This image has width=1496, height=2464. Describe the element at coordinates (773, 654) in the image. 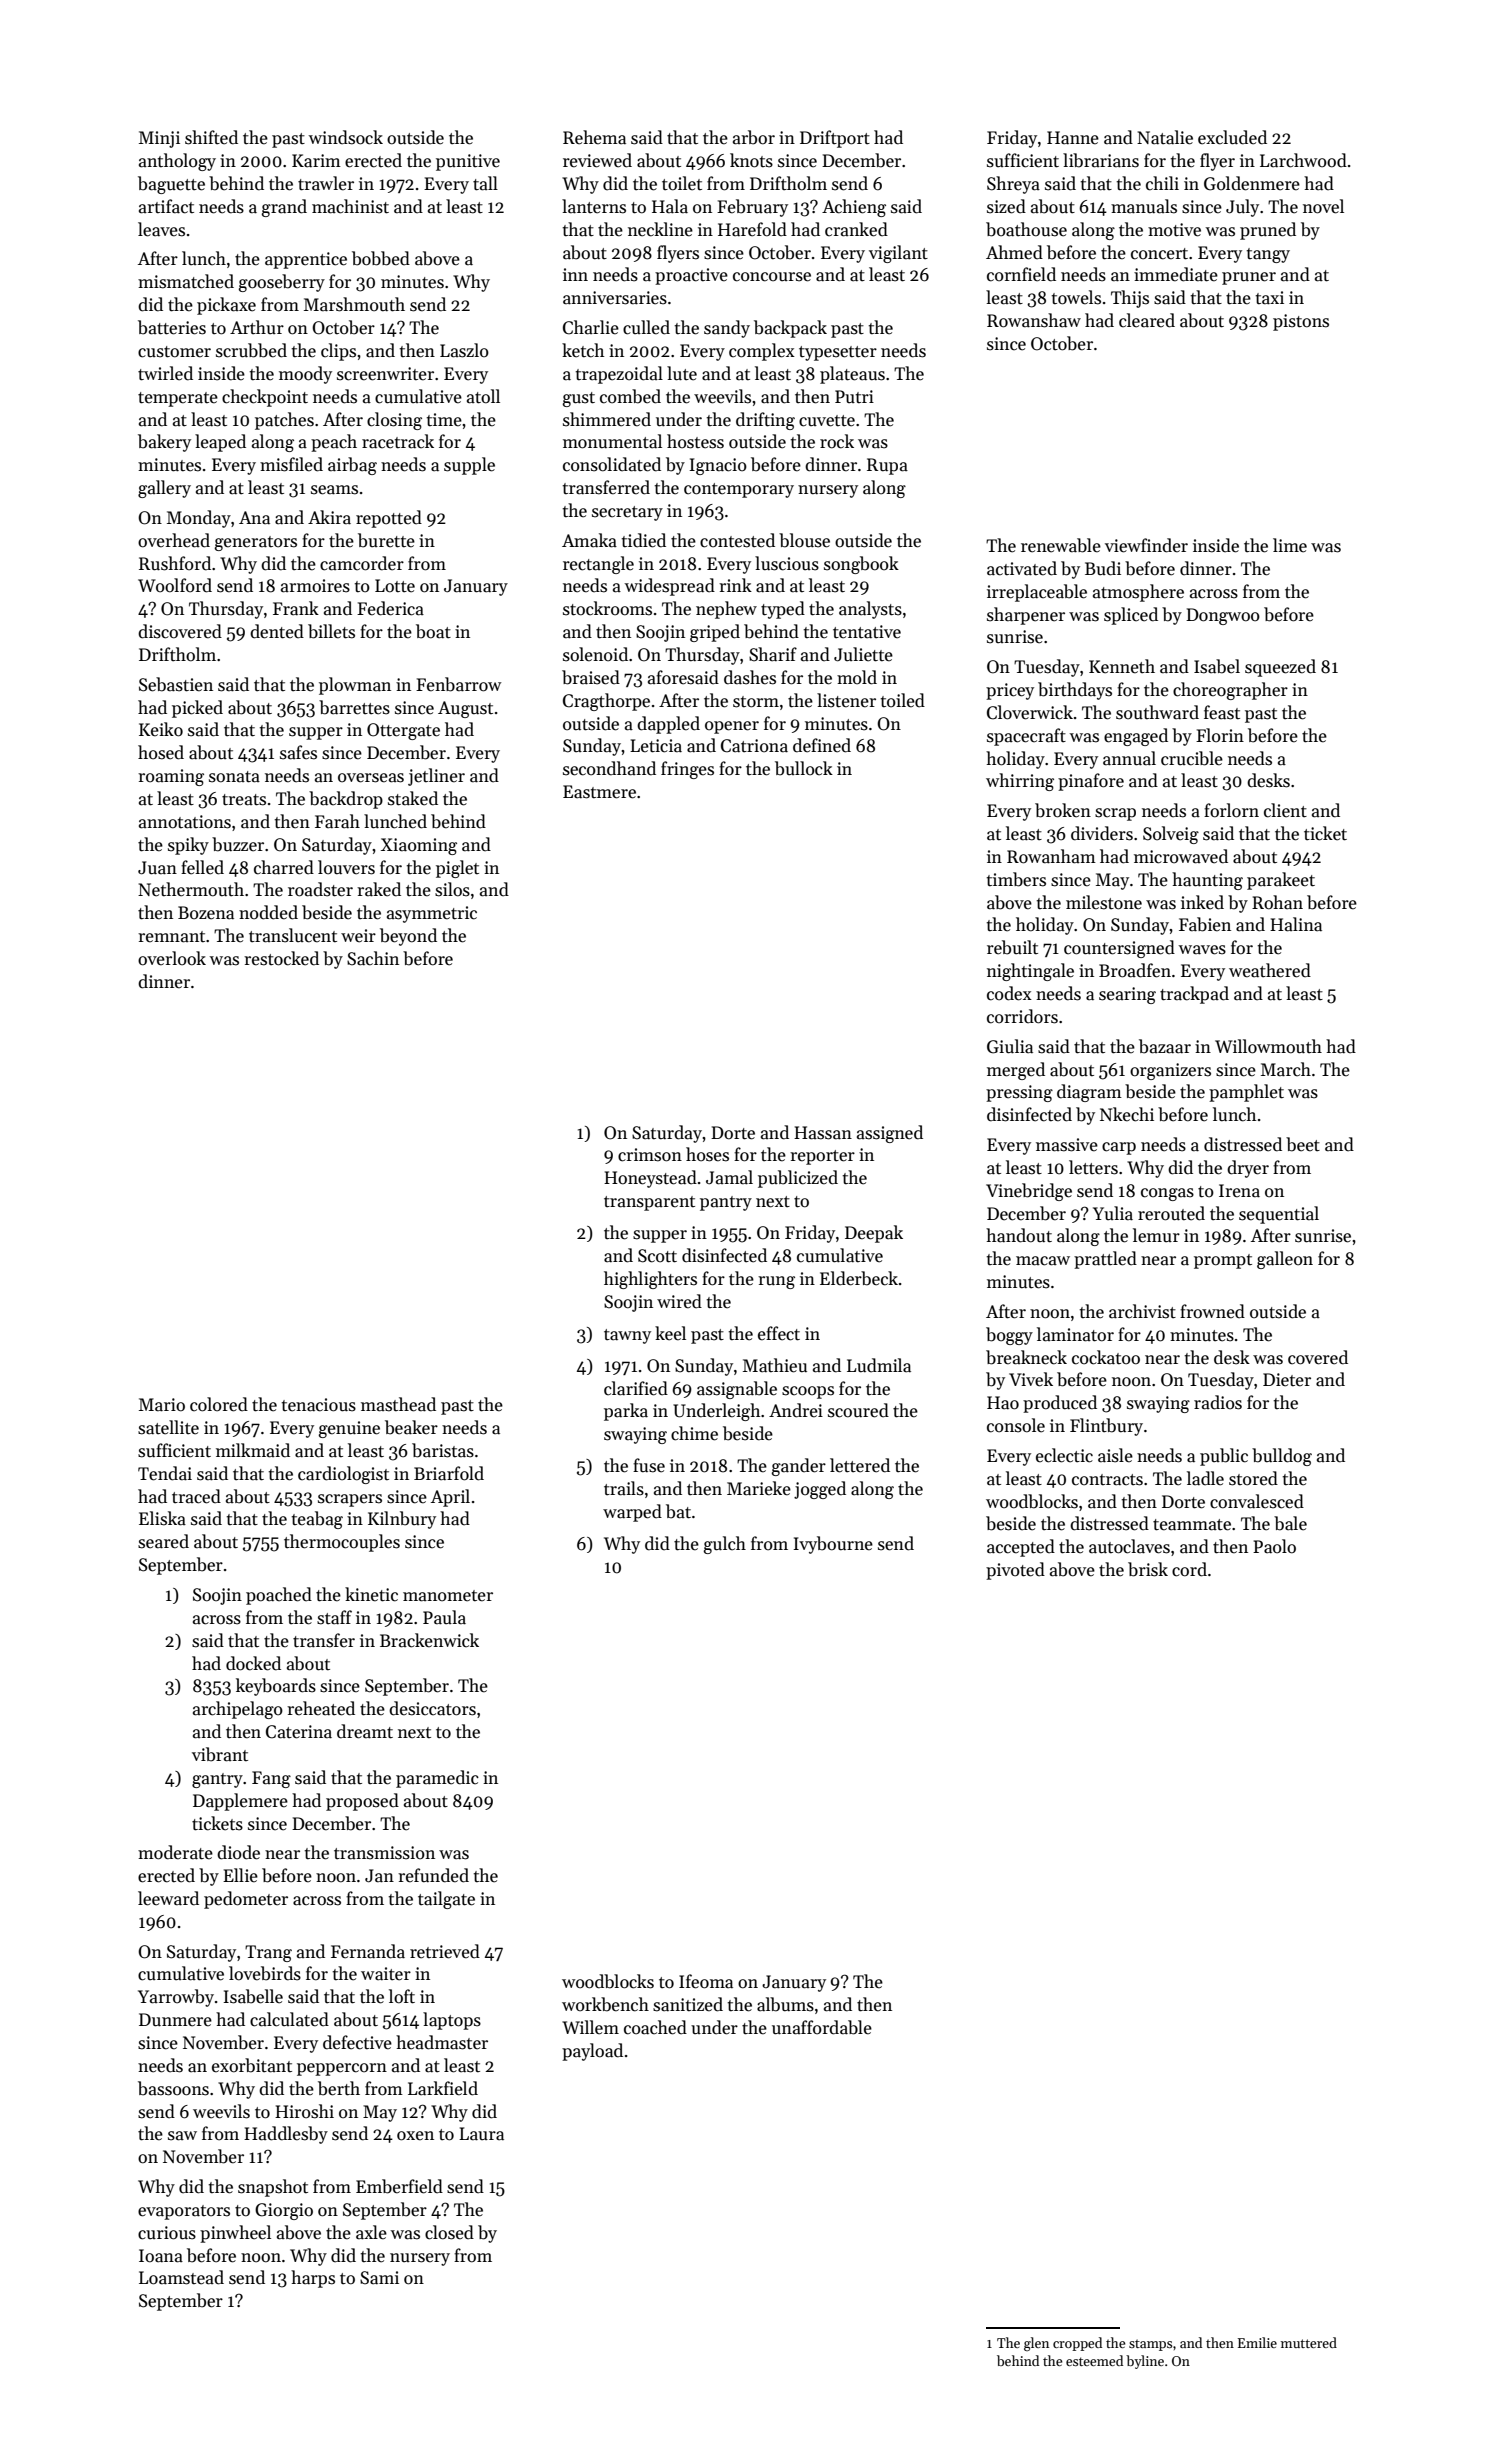

I see `Sharif` at that location.
